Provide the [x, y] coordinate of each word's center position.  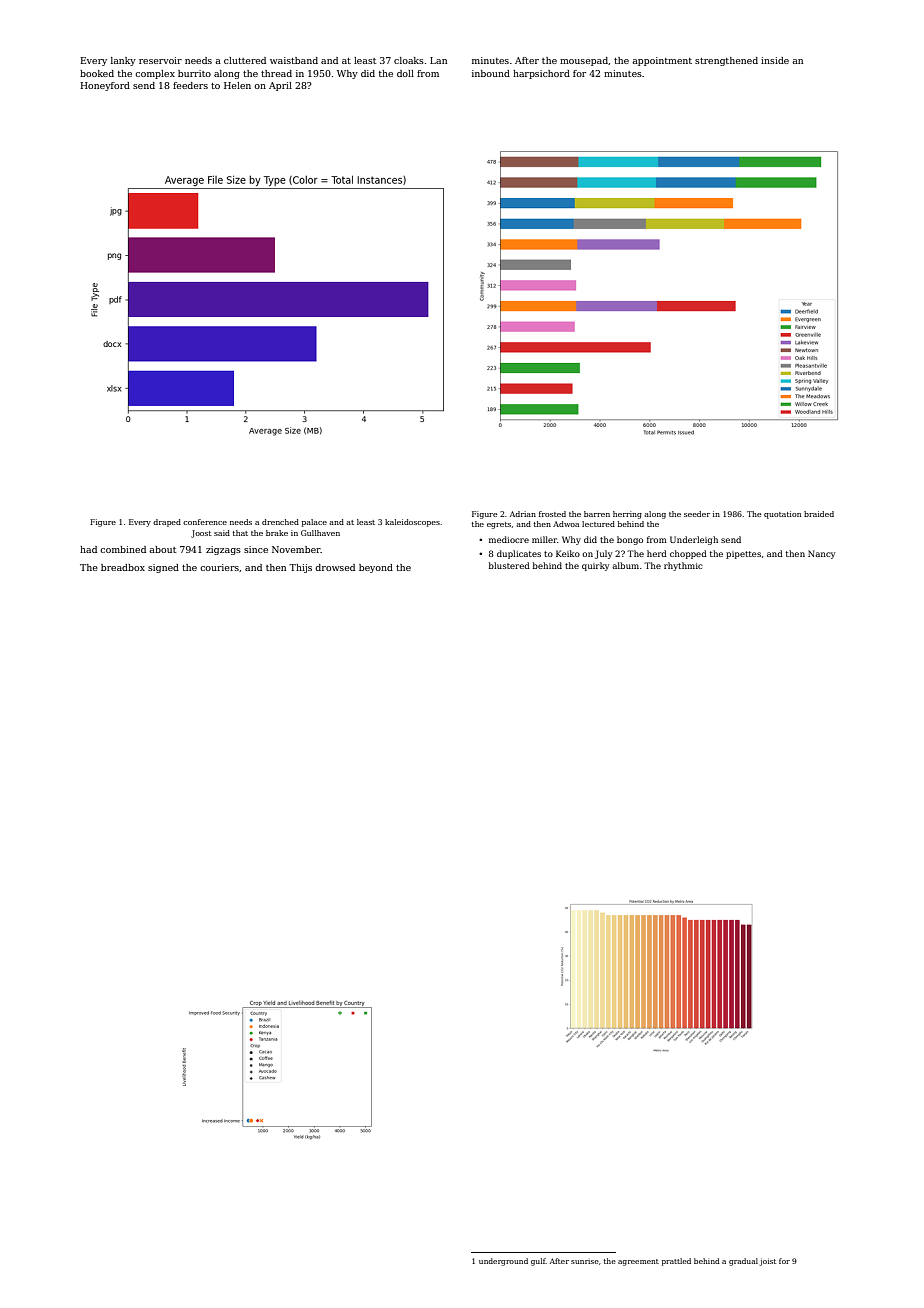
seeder [697, 514]
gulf [538, 1262]
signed [163, 568]
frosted [552, 514]
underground [503, 1262]
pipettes [743, 555]
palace [314, 523]
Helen [237, 85]
